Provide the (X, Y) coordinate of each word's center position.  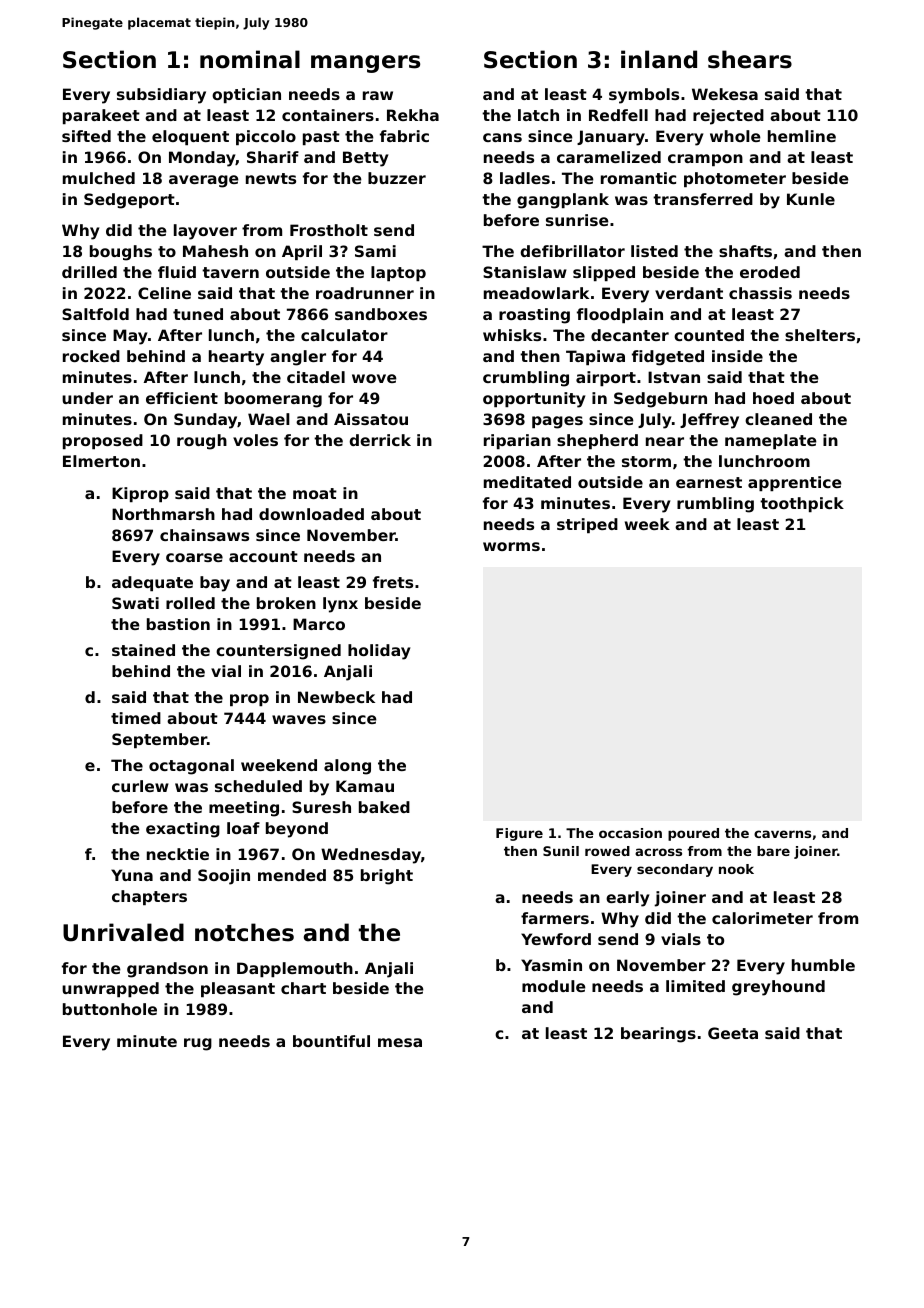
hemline (802, 136)
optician (246, 95)
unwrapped (110, 989)
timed (136, 718)
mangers (365, 64)
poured (693, 834)
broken (286, 603)
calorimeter (762, 918)
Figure (519, 834)
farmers (555, 918)
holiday (379, 652)
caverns (782, 834)
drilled (89, 272)
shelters (820, 335)
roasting (534, 316)
